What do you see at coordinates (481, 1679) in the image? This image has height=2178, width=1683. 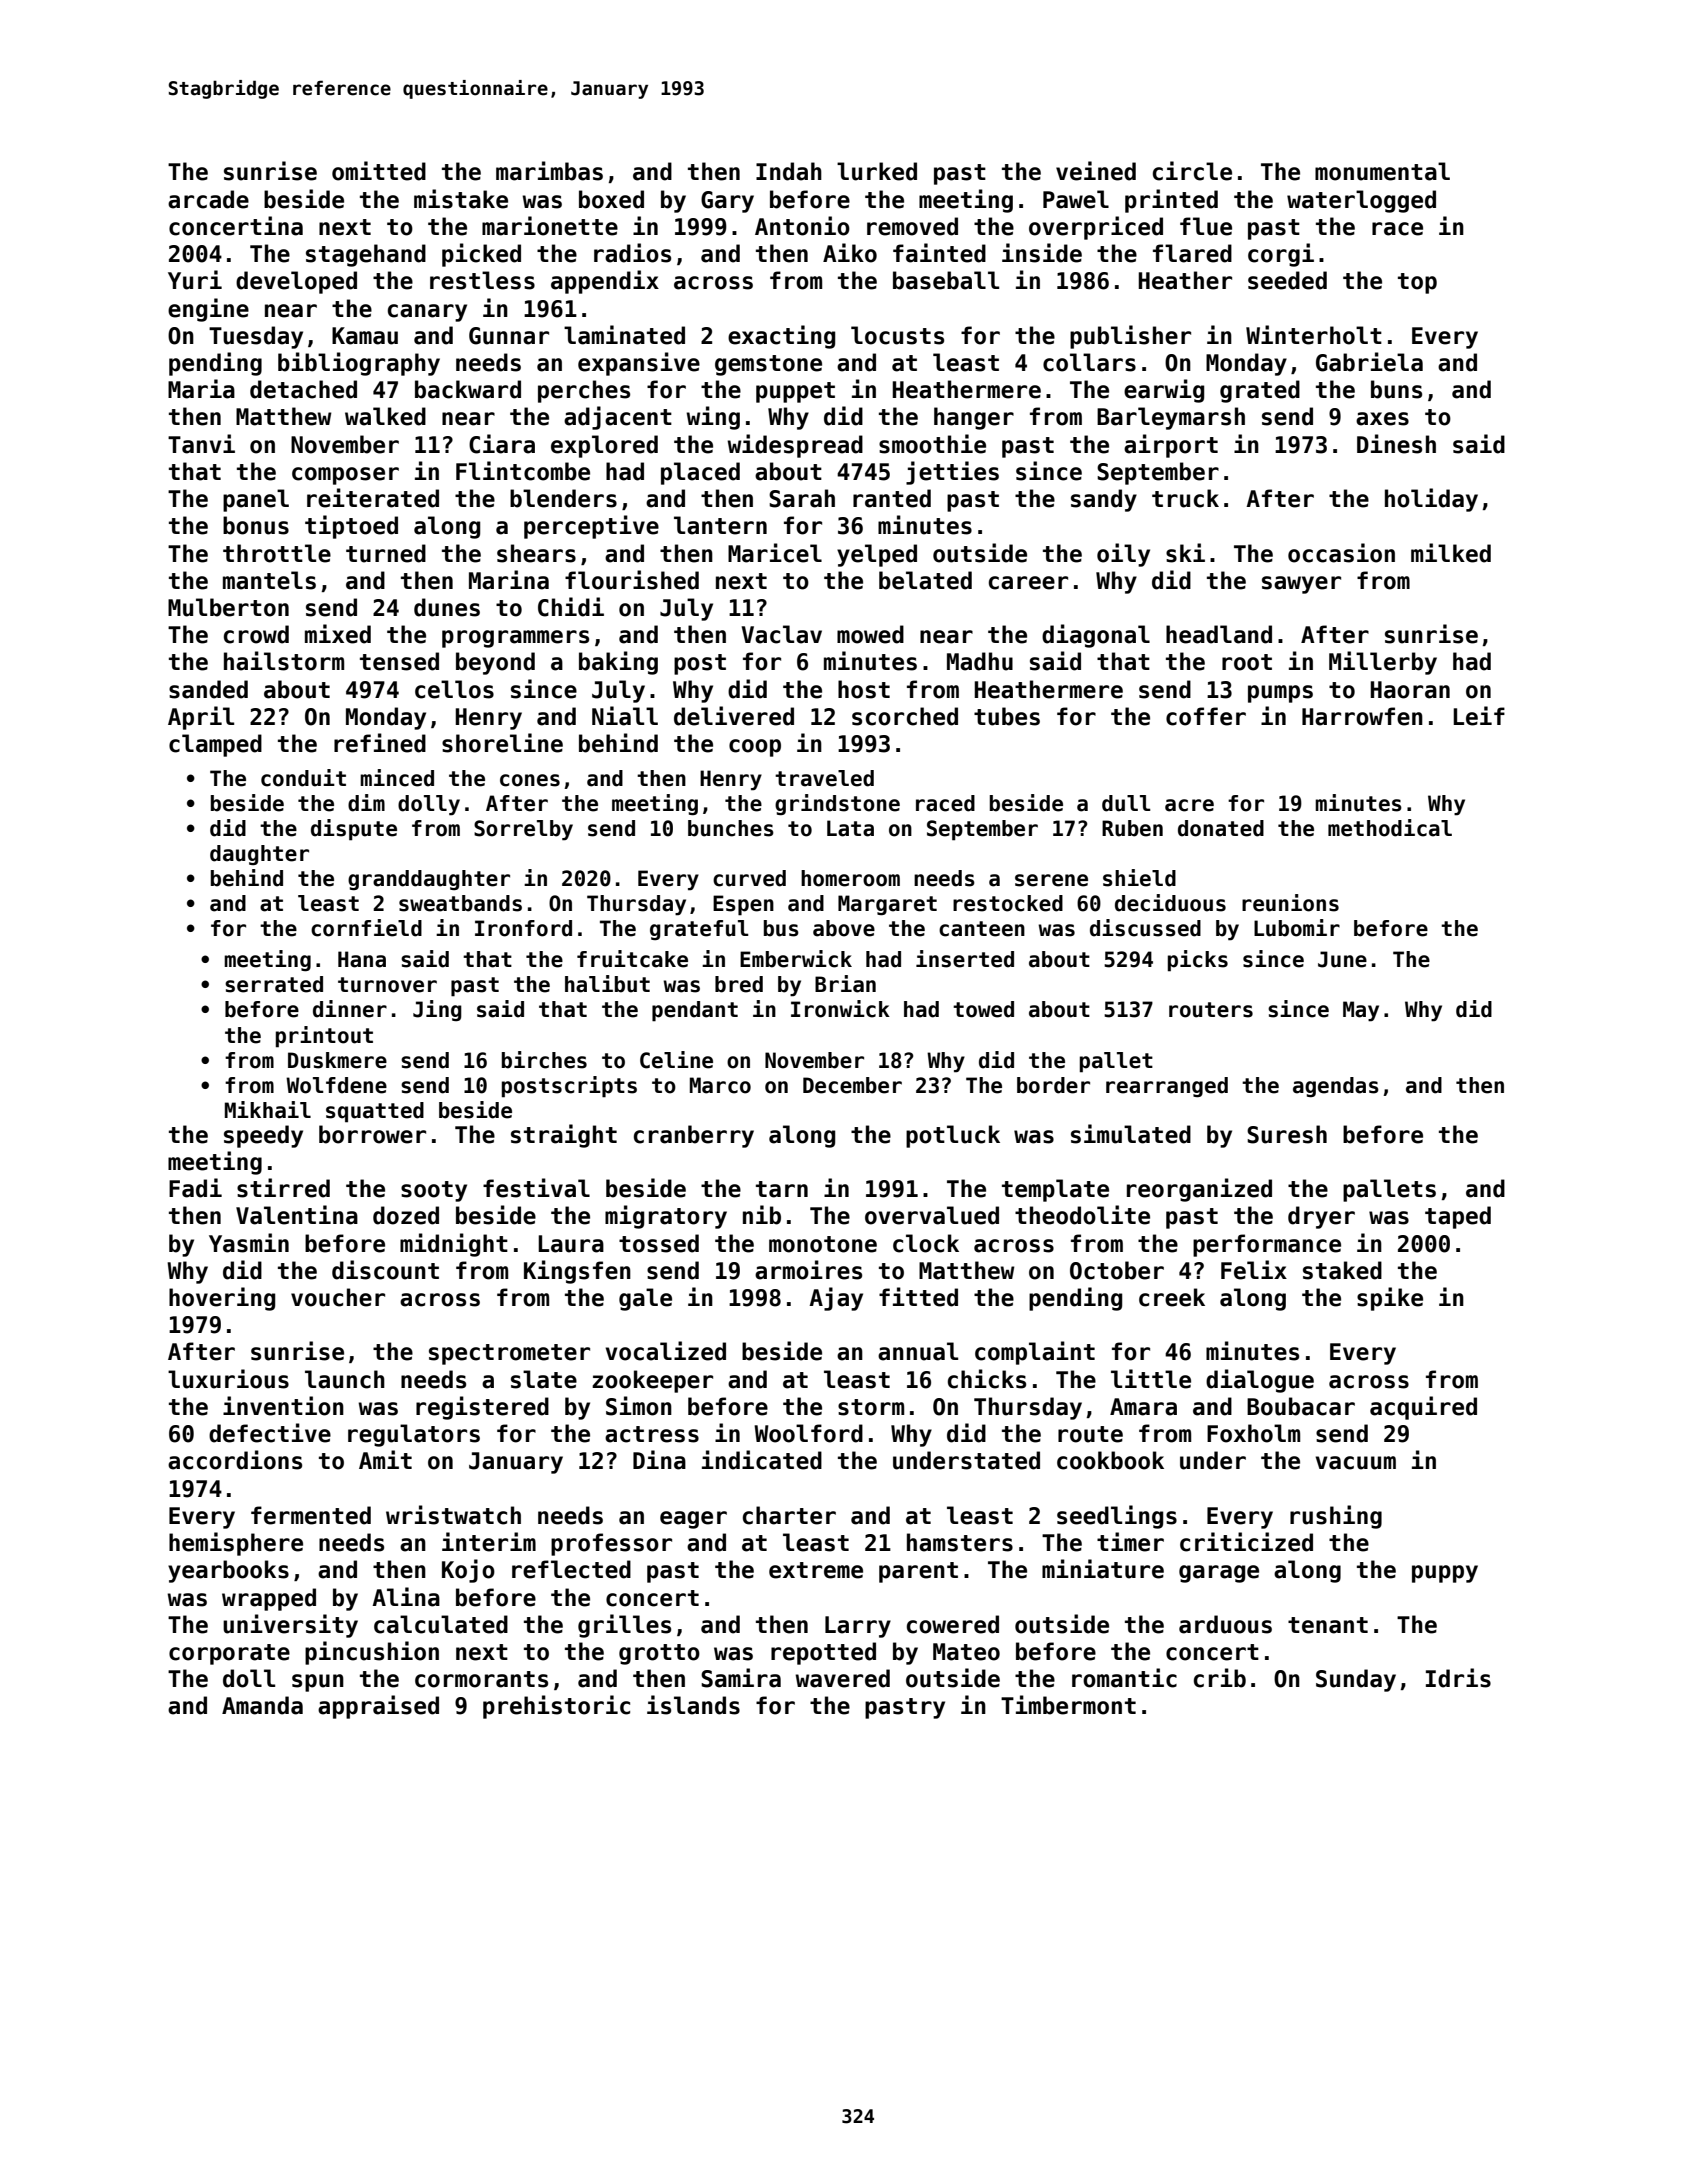 I see `cormorants` at bounding box center [481, 1679].
